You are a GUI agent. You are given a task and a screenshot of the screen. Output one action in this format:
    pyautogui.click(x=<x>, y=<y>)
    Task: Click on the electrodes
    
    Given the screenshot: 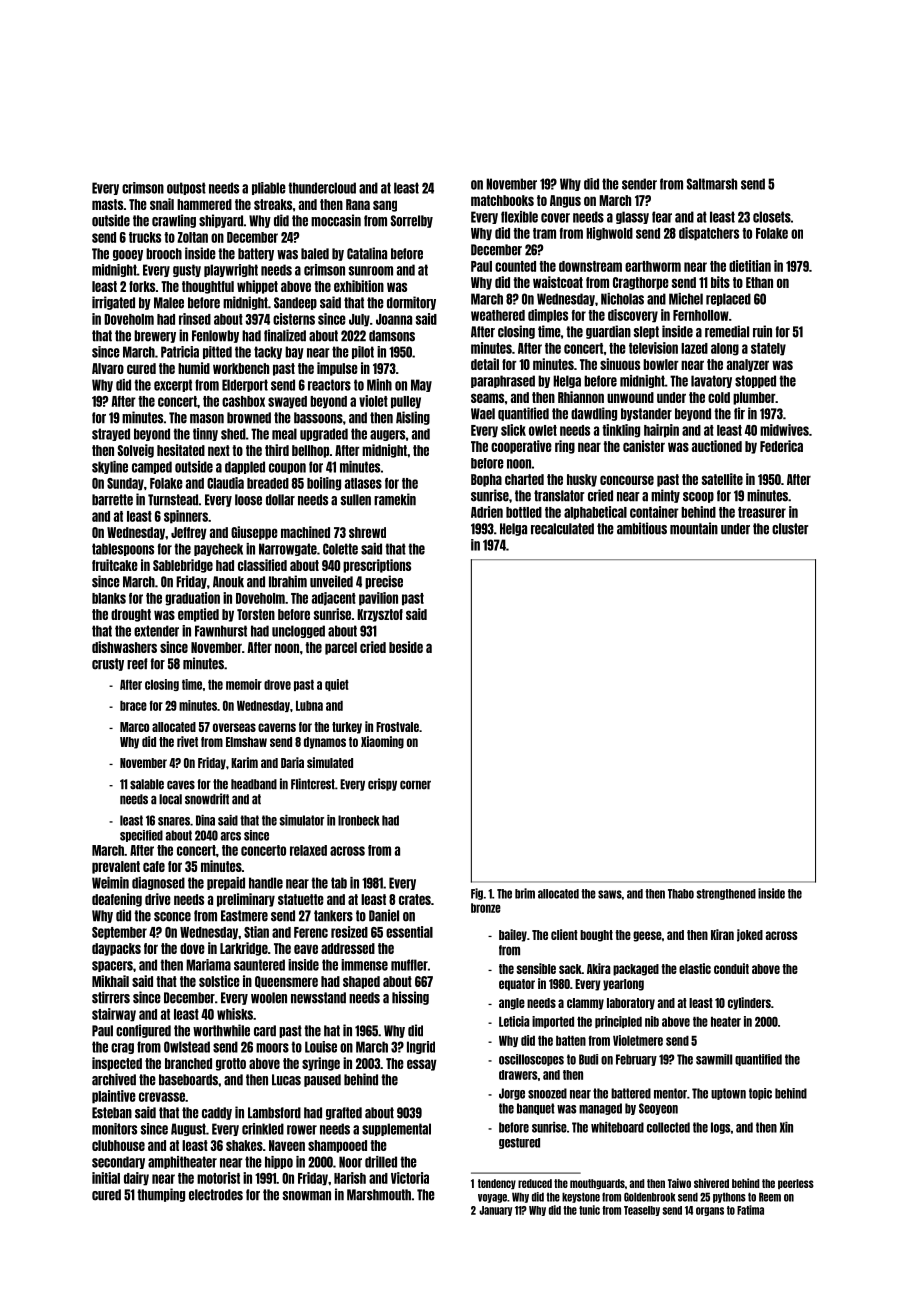 What is the action you would take?
    pyautogui.click(x=216, y=1195)
